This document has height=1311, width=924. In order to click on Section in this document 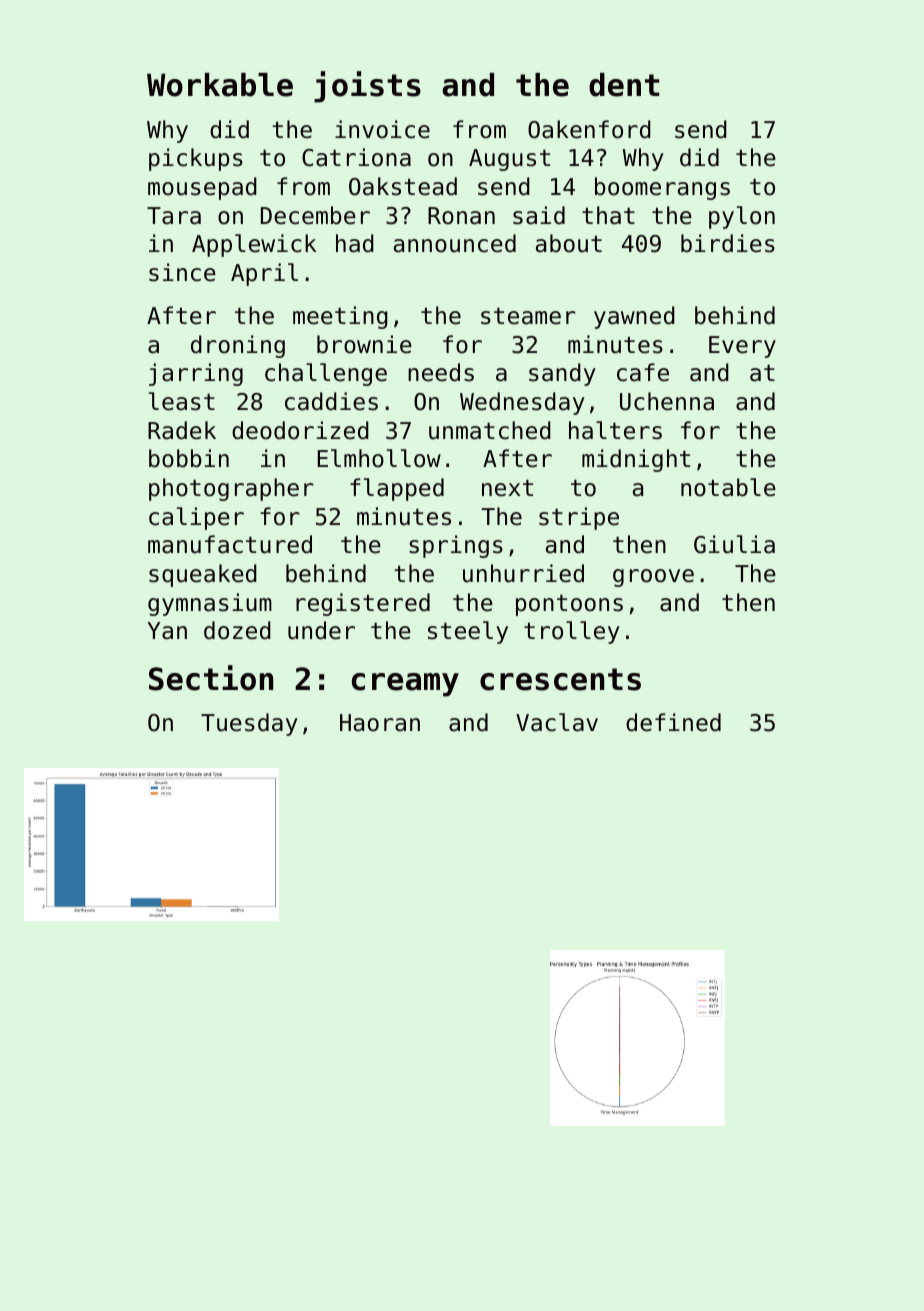, I will do `click(211, 678)`.
